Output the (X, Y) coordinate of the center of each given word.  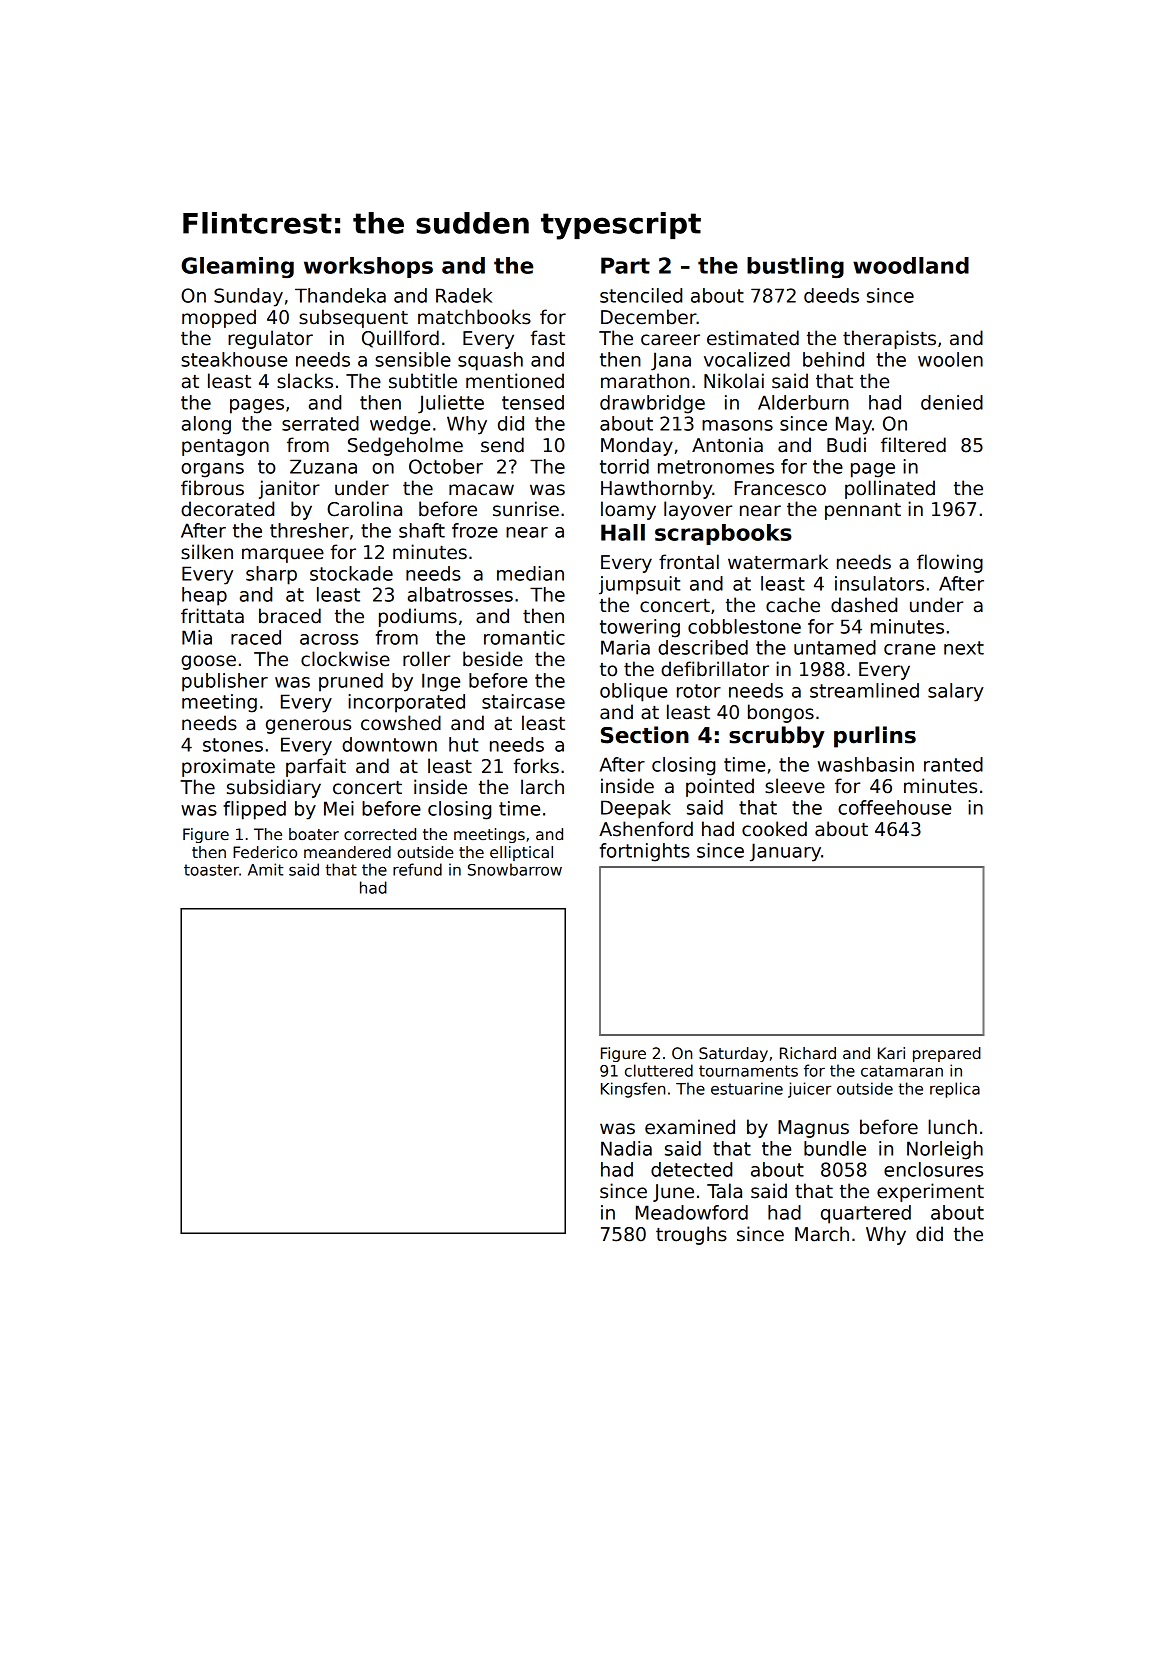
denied (952, 402)
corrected (380, 834)
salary (956, 692)
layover (698, 510)
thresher (309, 530)
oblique (633, 692)
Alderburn (803, 402)
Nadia (626, 1148)
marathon (645, 381)
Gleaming (237, 267)
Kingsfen (633, 1090)
